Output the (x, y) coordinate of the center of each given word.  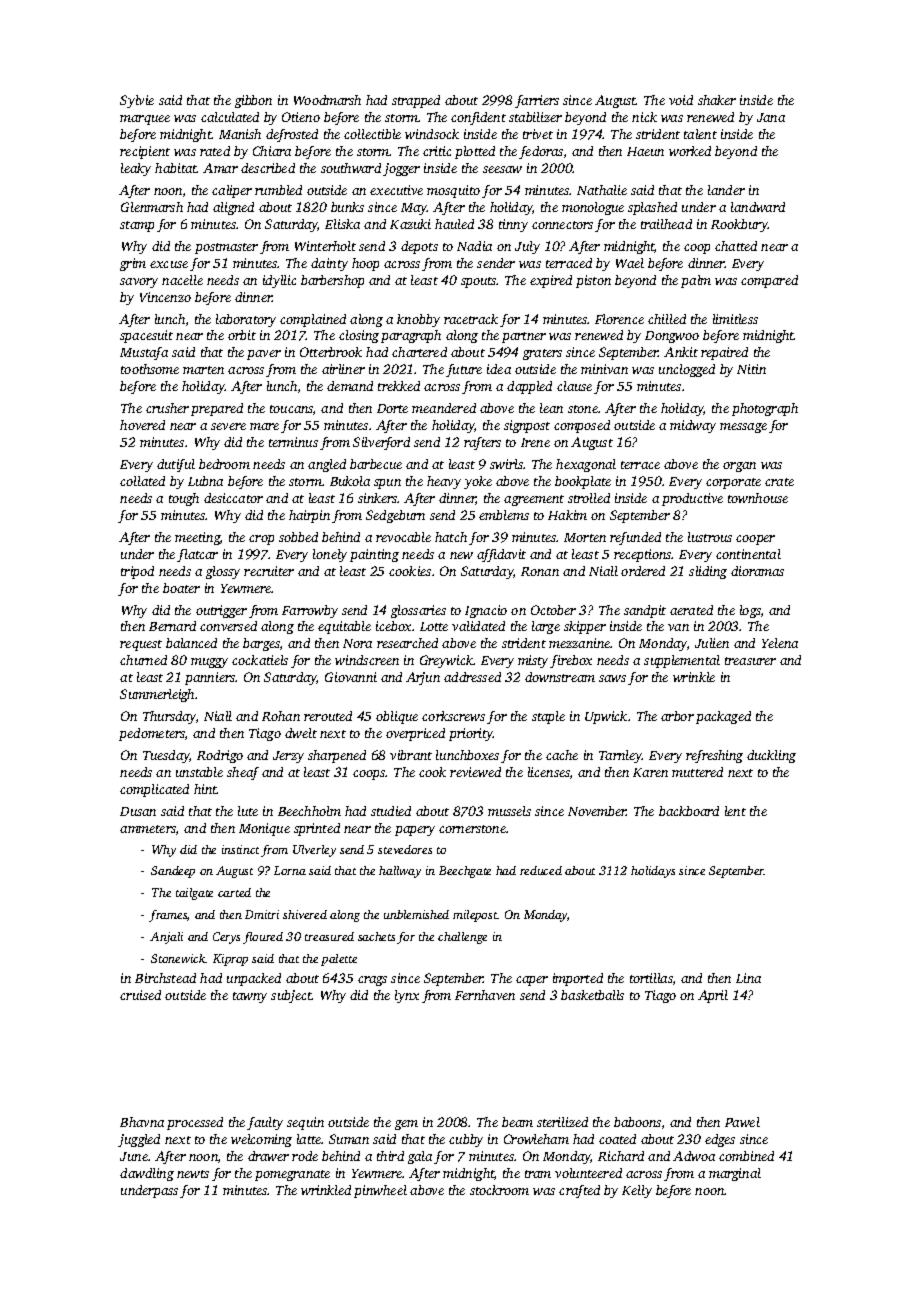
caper (532, 981)
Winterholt (325, 246)
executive (396, 190)
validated (478, 626)
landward (758, 207)
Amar (220, 168)
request (141, 645)
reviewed (475, 772)
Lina (748, 978)
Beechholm (309, 811)
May (414, 209)
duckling (771, 756)
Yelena (780, 643)
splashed (652, 208)
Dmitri (262, 914)
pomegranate (292, 1175)
